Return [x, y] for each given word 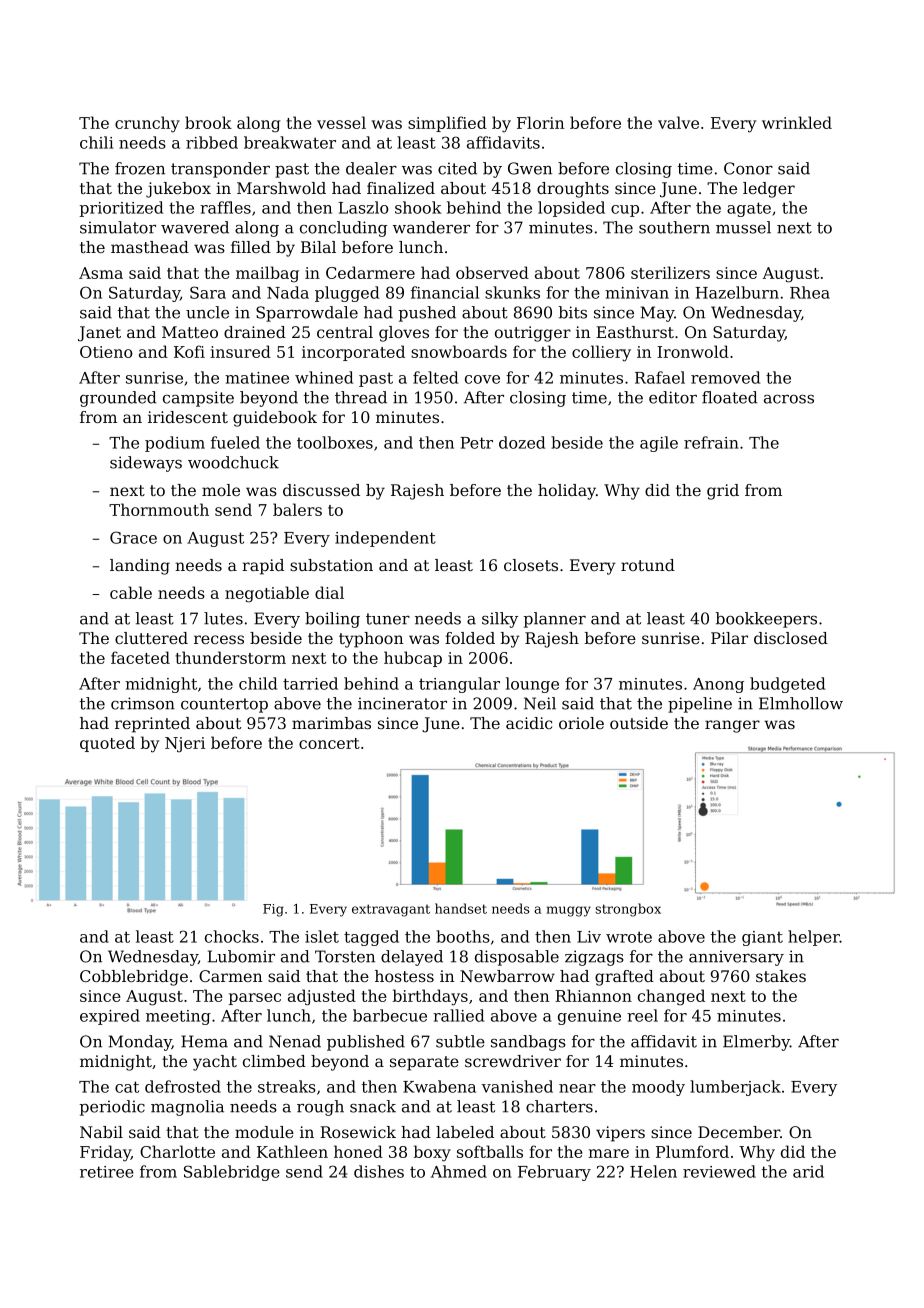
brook [208, 122]
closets [531, 565]
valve [678, 122]
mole [221, 490]
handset [461, 908]
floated [730, 397]
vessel [341, 122]
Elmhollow [801, 703]
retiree [107, 1172]
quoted [107, 744]
